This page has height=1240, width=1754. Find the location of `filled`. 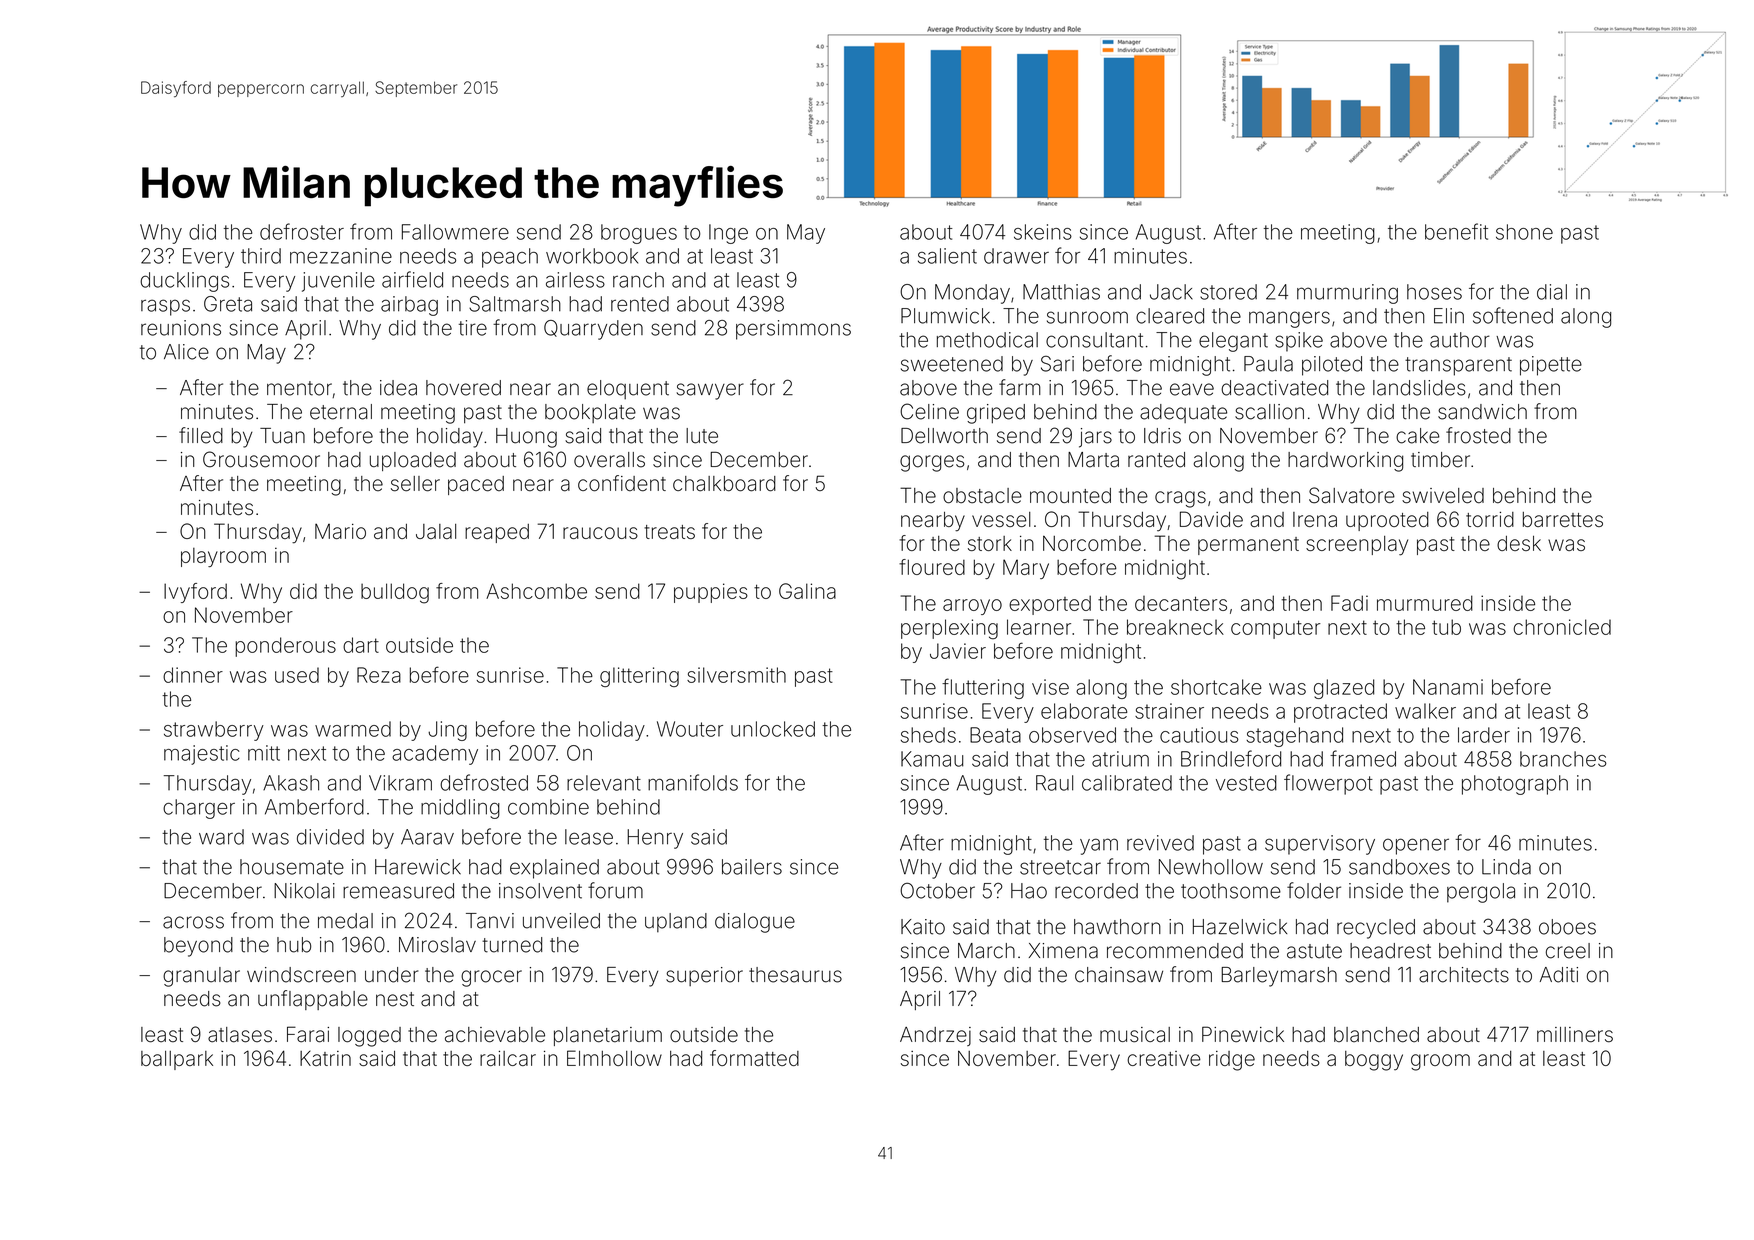

filled is located at coordinates (201, 435).
